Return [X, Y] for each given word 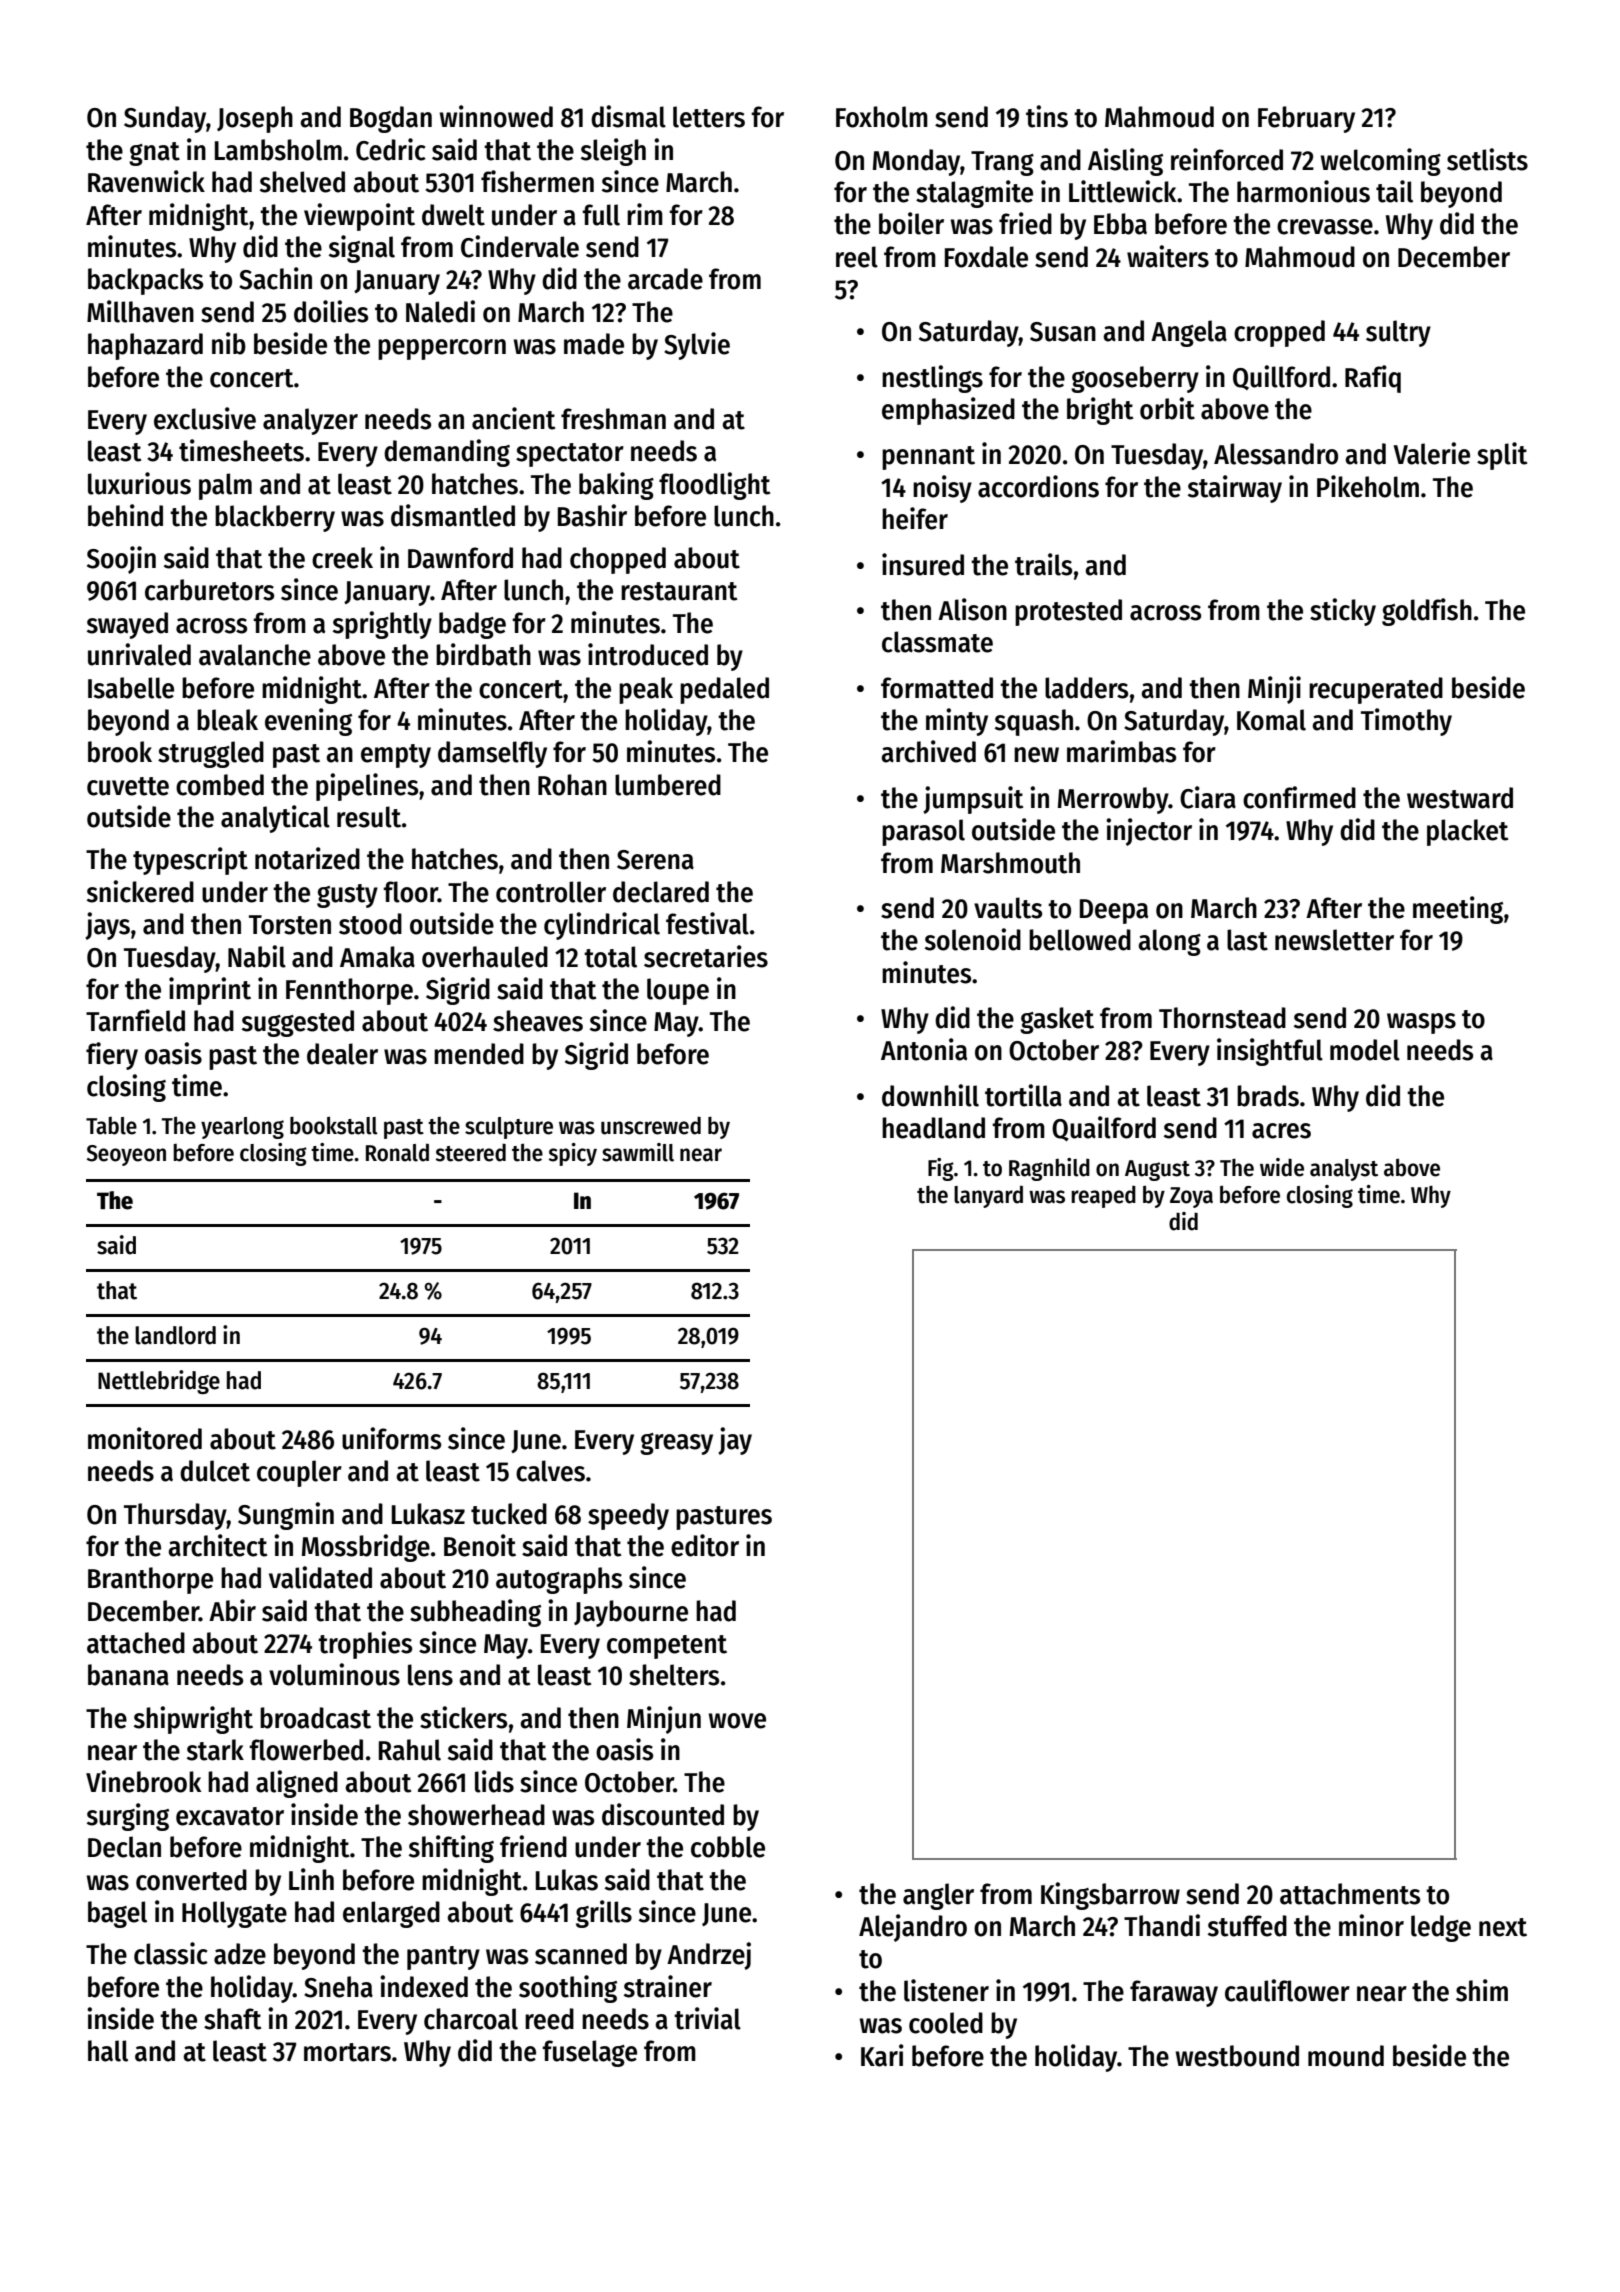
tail [1394, 191]
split [1502, 456]
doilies [331, 311]
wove [737, 1721]
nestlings [932, 379]
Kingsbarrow [1110, 1896]
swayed [127, 625]
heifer [915, 518]
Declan [124, 1847]
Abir [232, 1610]
